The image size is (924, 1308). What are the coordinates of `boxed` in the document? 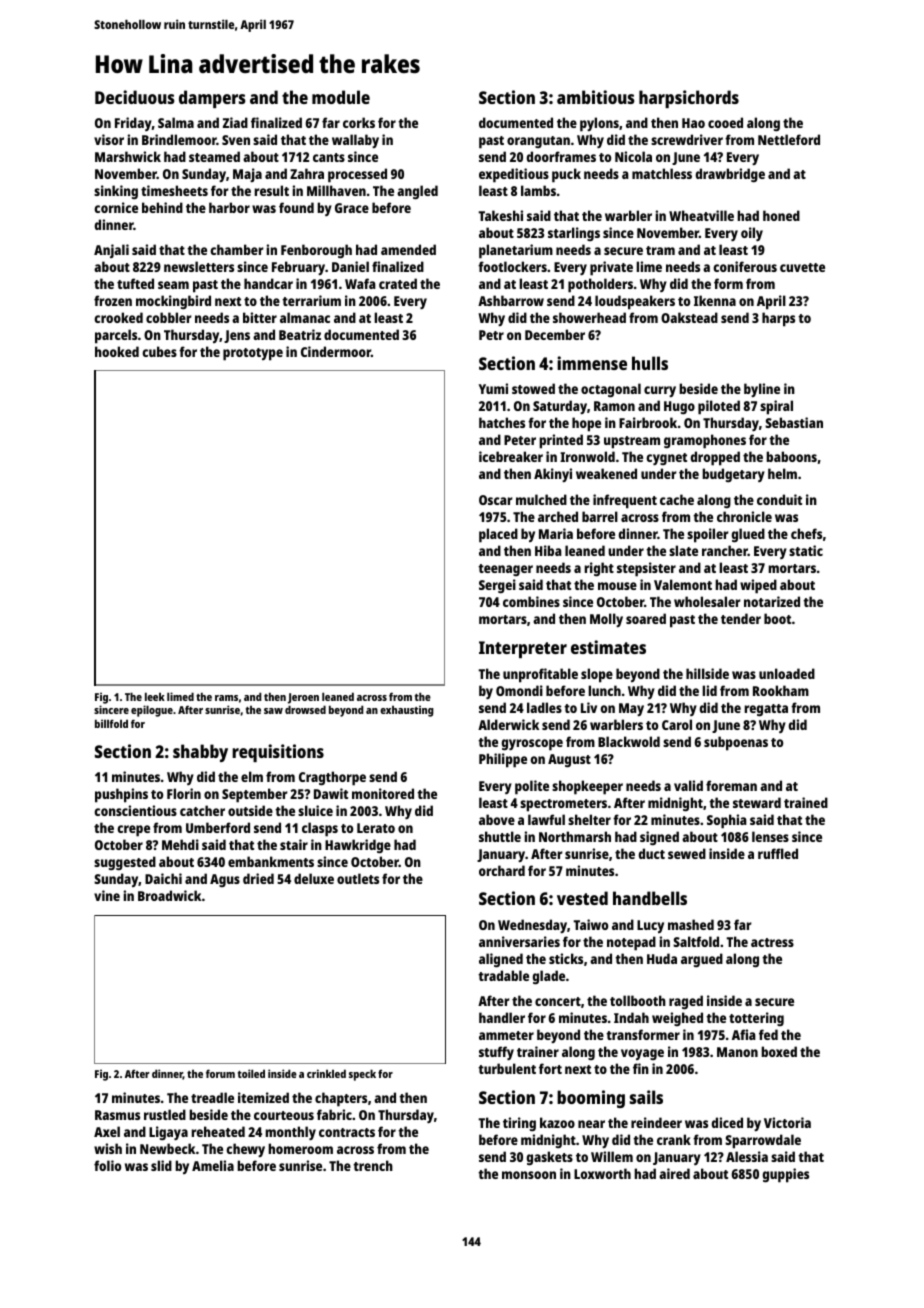 It's located at (779, 1051).
